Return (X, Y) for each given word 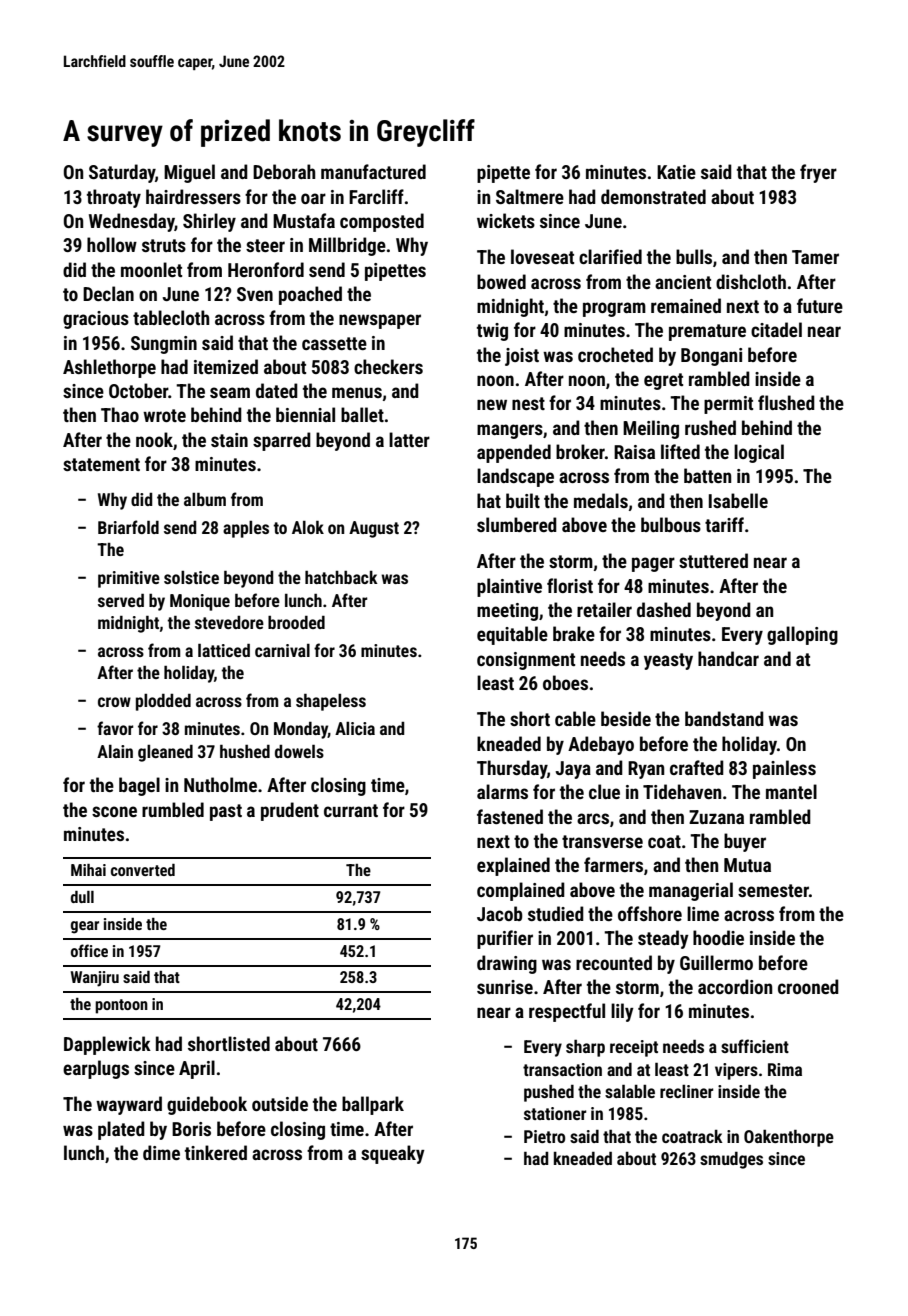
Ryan (646, 770)
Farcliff (376, 196)
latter (409, 439)
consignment (526, 661)
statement (101, 464)
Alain (115, 751)
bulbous (671, 524)
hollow (112, 244)
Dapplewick (107, 1045)
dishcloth (751, 281)
